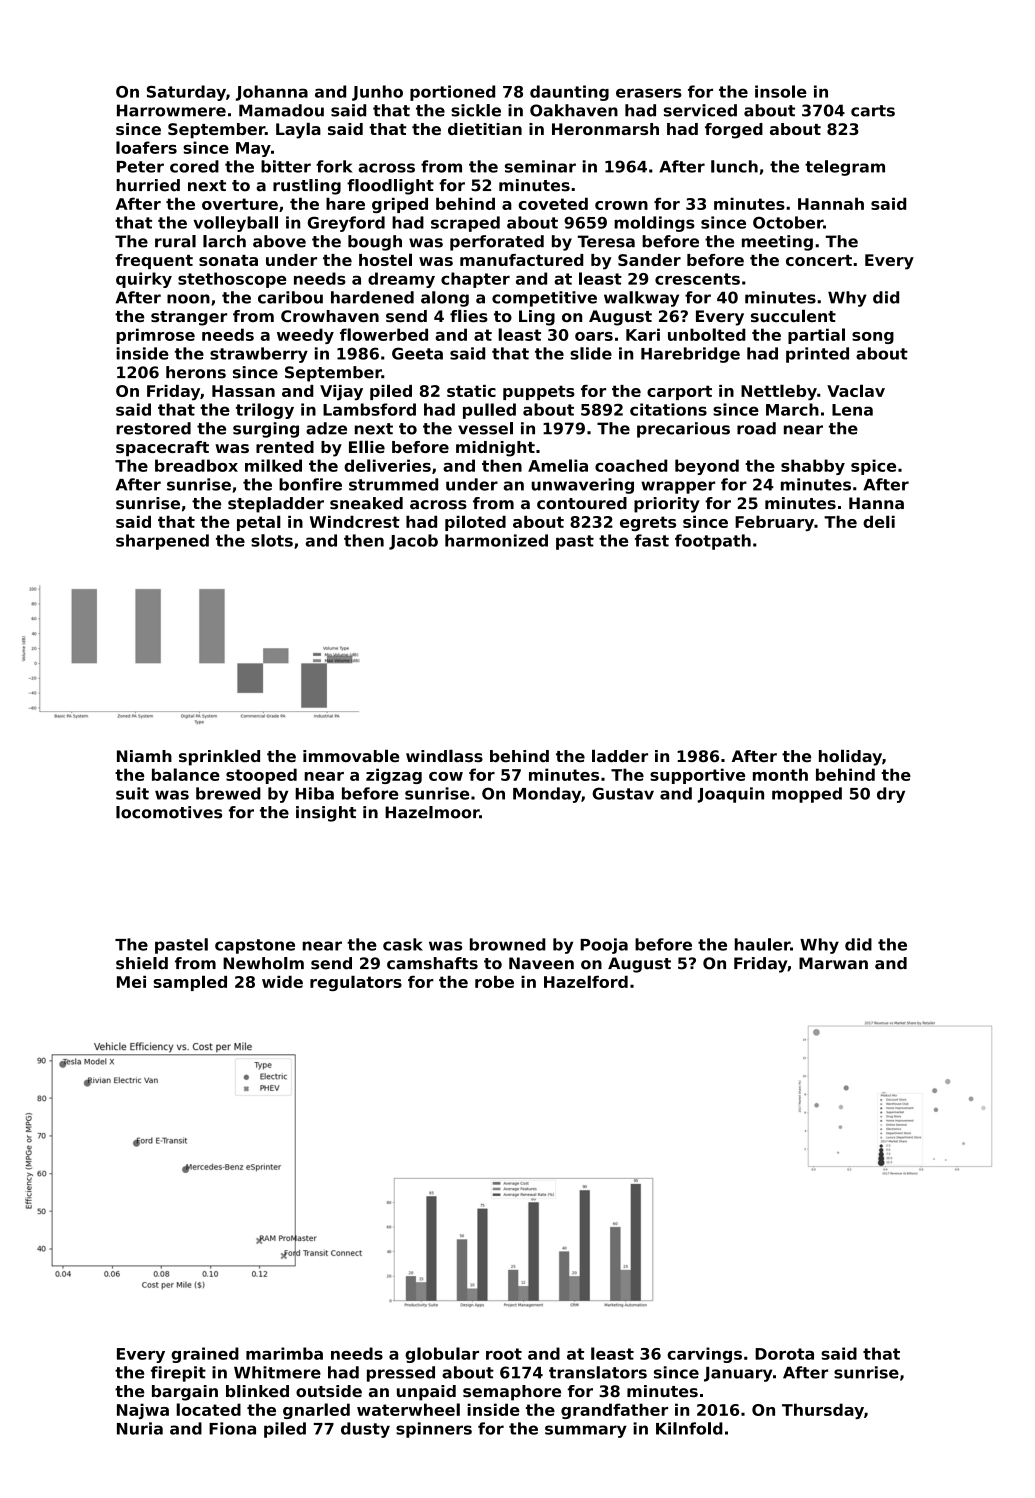 The height and width of the screenshot is (1498, 1035). What do you see at coordinates (140, 1428) in the screenshot?
I see `Nuria` at bounding box center [140, 1428].
